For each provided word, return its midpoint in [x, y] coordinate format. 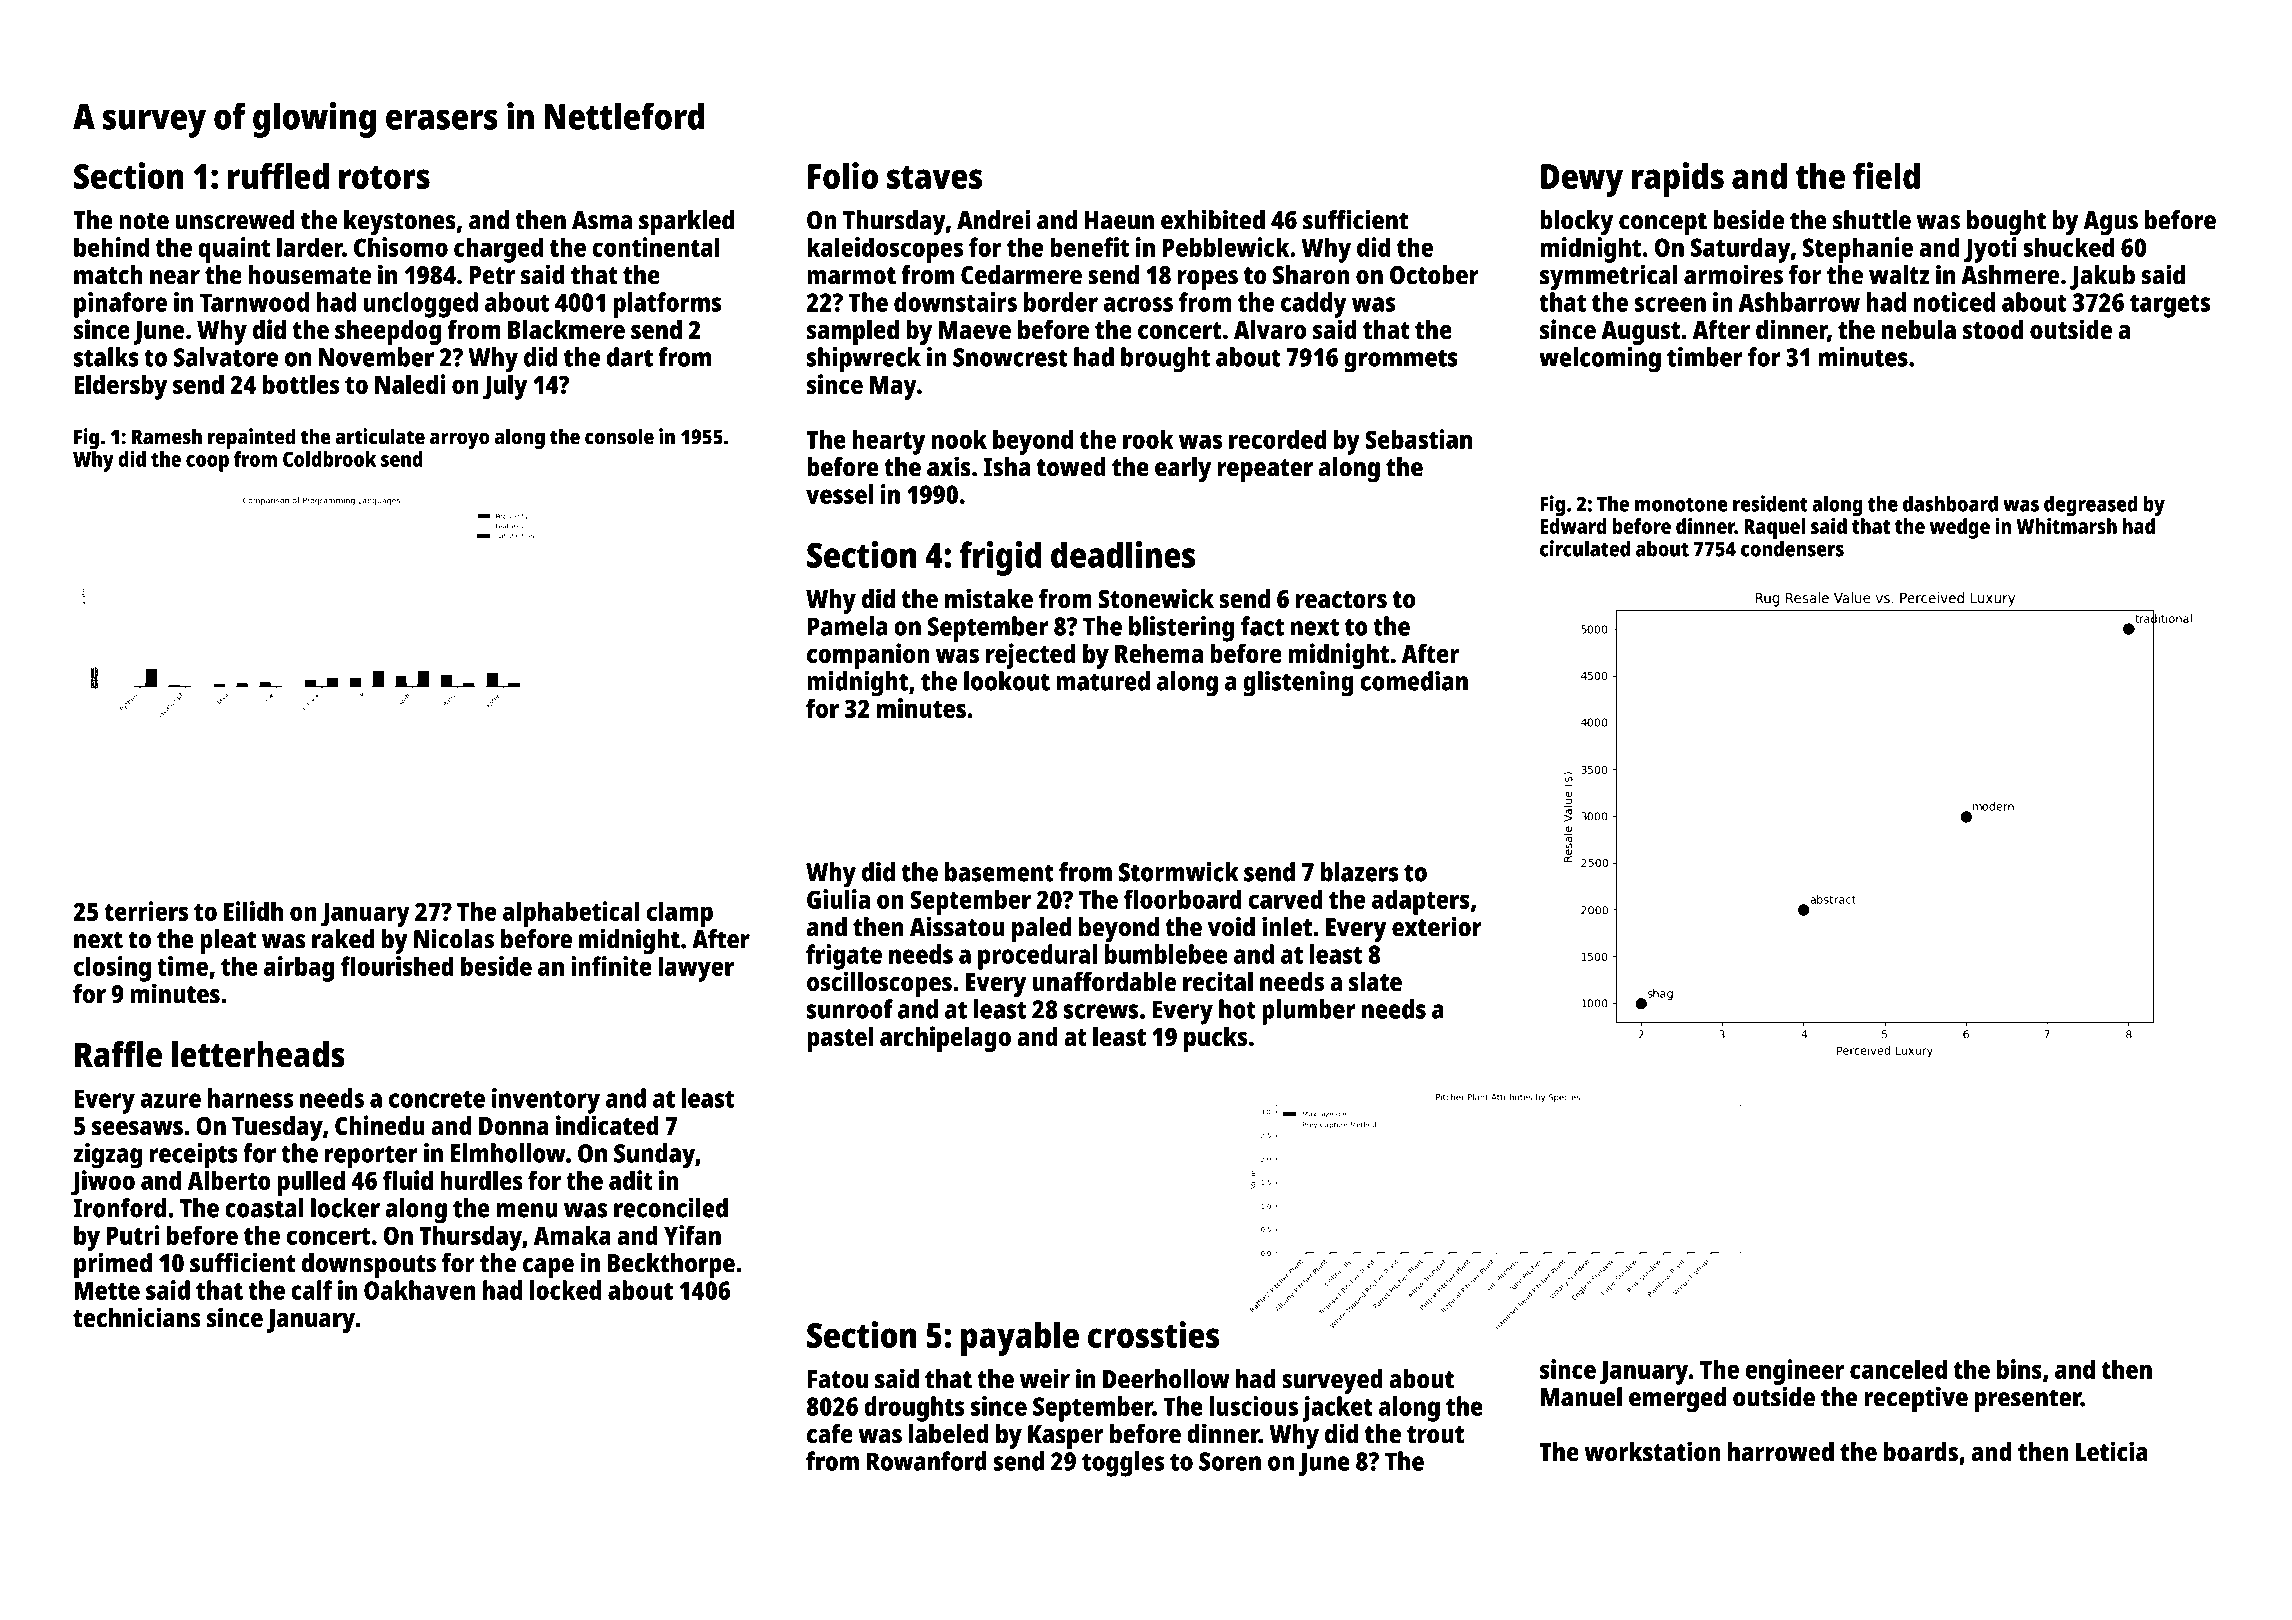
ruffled [278, 175]
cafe [830, 1434]
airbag [299, 969]
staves [934, 177]
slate [1375, 982]
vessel [839, 494]
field [1886, 175]
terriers [146, 911]
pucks [1215, 1039]
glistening [1298, 684]
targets [2170, 306]
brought [1165, 360]
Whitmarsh [2066, 526]
